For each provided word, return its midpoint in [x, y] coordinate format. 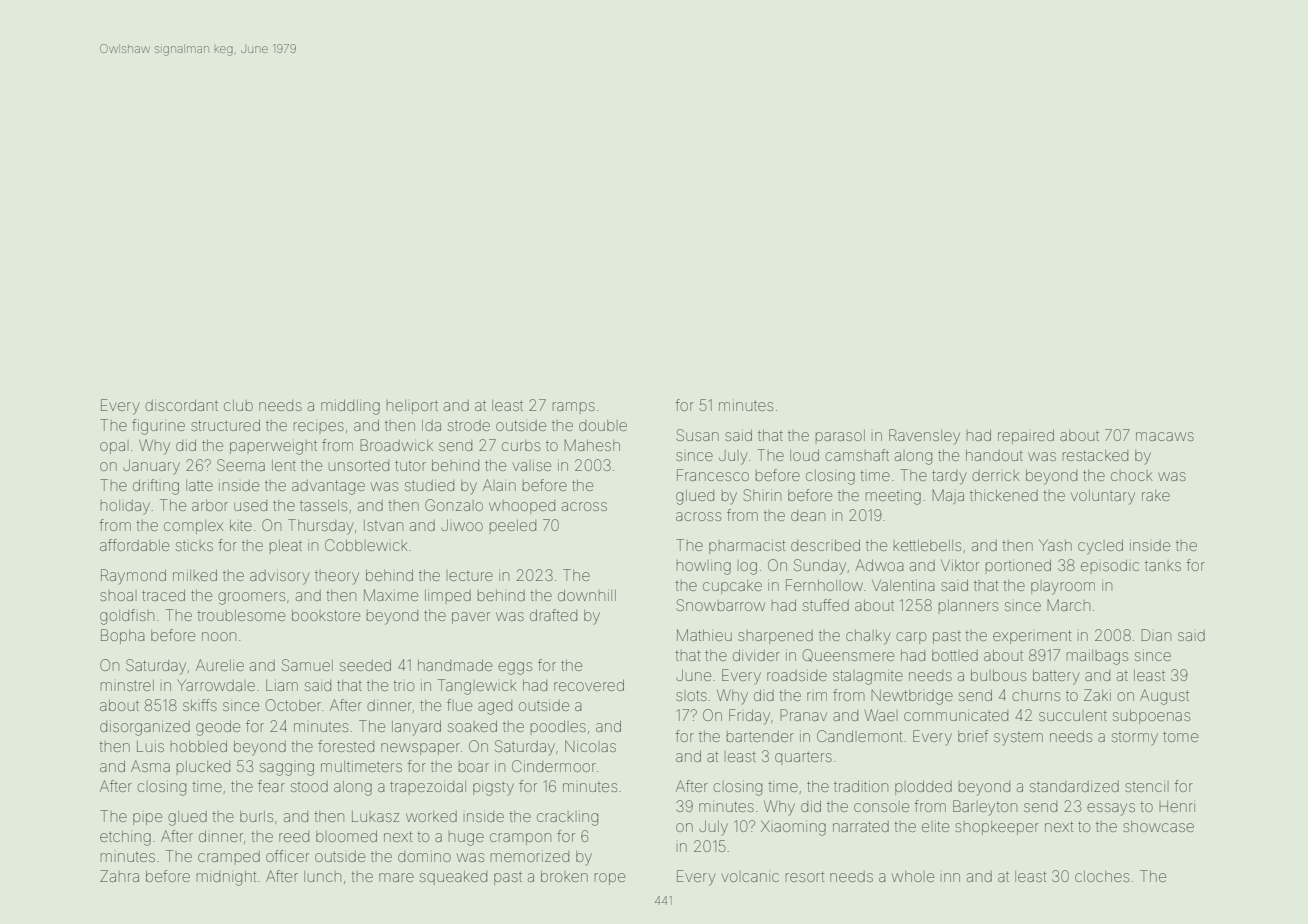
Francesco [713, 475]
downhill [587, 595]
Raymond [133, 576]
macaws [1165, 436]
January [151, 467]
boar [474, 767]
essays [1111, 809]
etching [125, 838]
